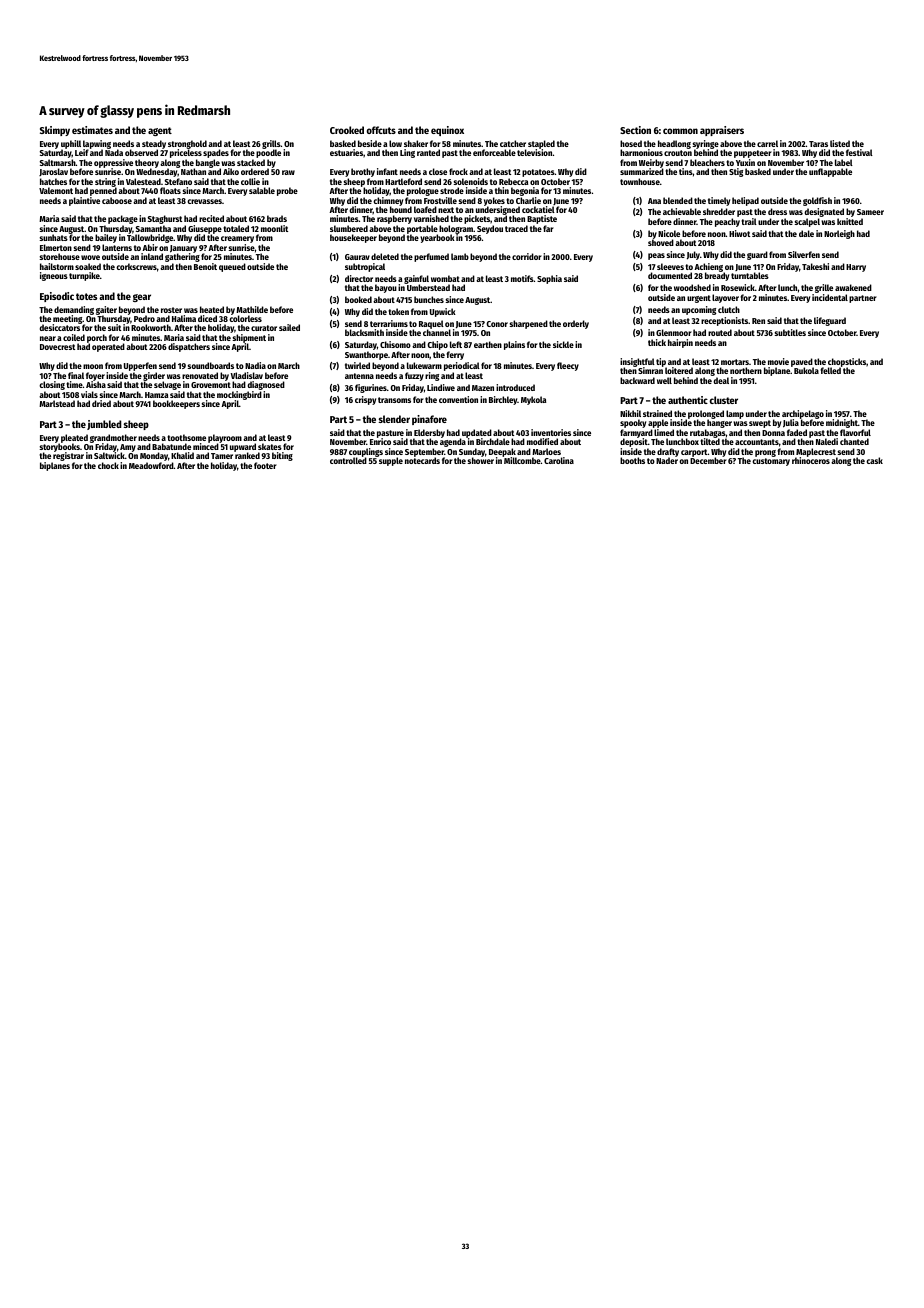 This screenshot has height=1308, width=924. I want to click on inventories, so click(551, 432).
